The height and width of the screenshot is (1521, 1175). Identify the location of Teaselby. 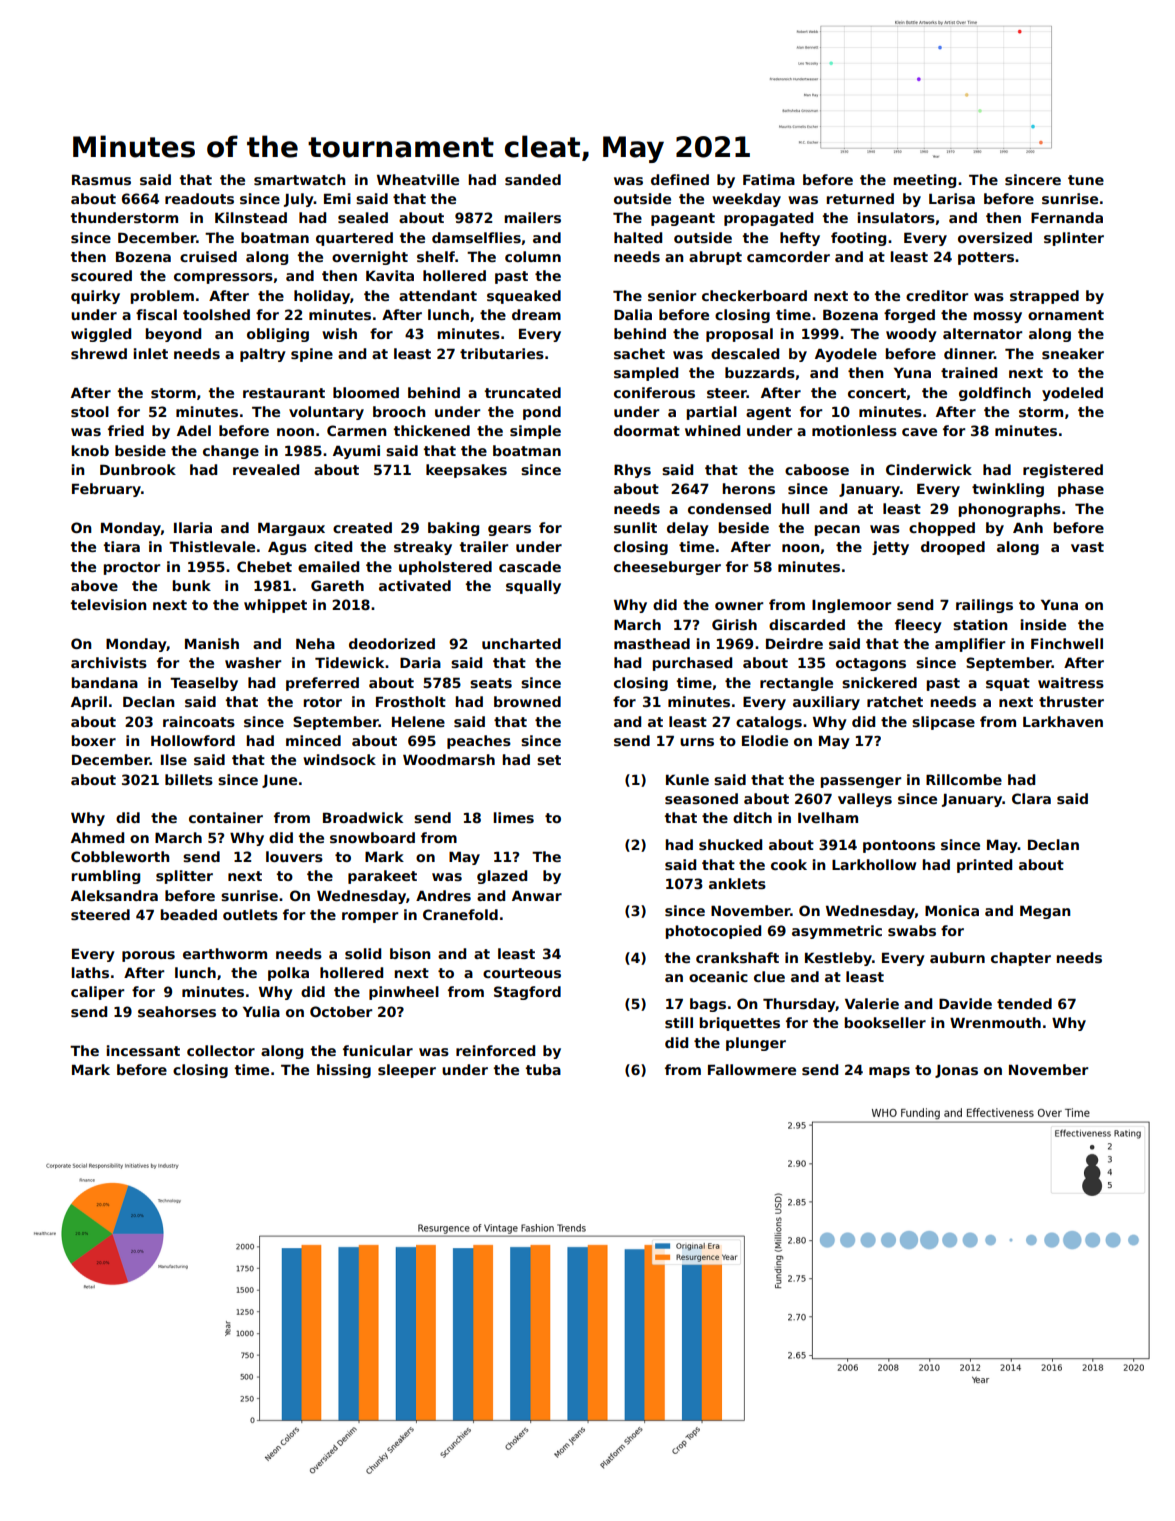
(204, 684).
